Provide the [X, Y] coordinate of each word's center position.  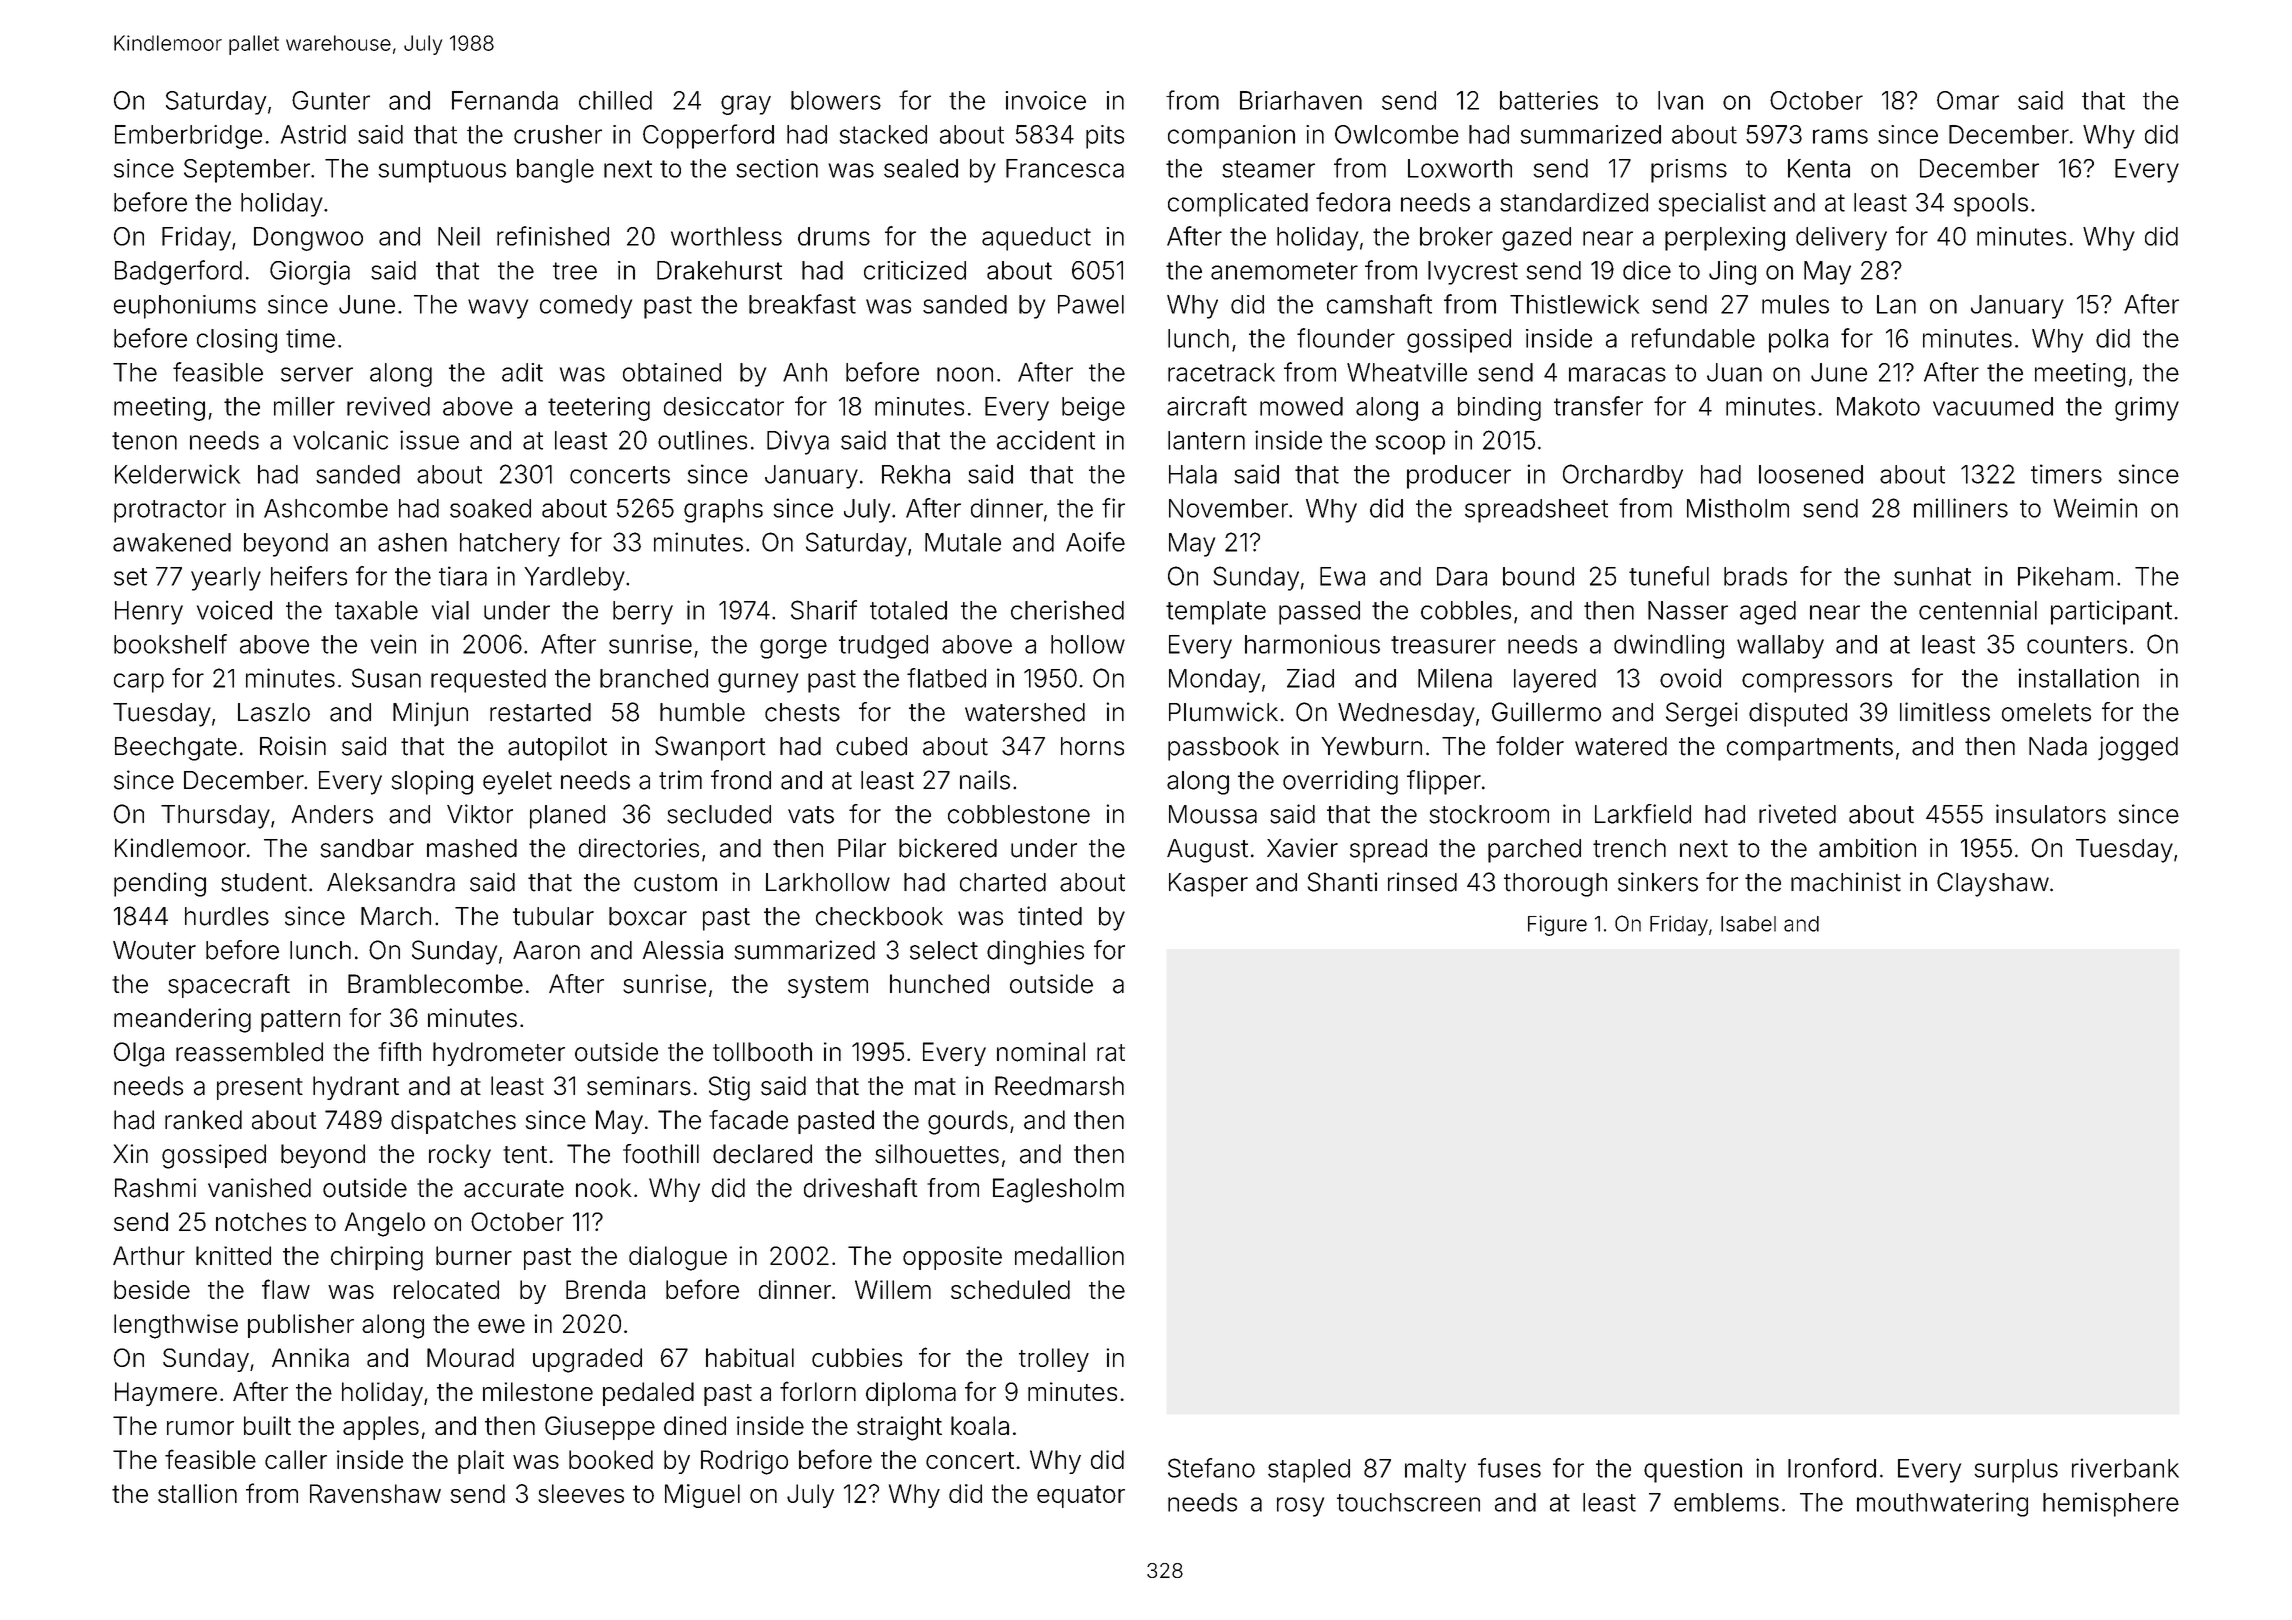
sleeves [581, 1493]
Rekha [916, 474]
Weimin [2095, 508]
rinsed [1422, 882]
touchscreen [1408, 1502]
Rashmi [155, 1188]
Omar [1968, 100]
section [777, 168]
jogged [2138, 748]
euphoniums [185, 307]
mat [935, 1087]
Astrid [313, 134]
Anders [332, 814]
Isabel [1748, 924]
